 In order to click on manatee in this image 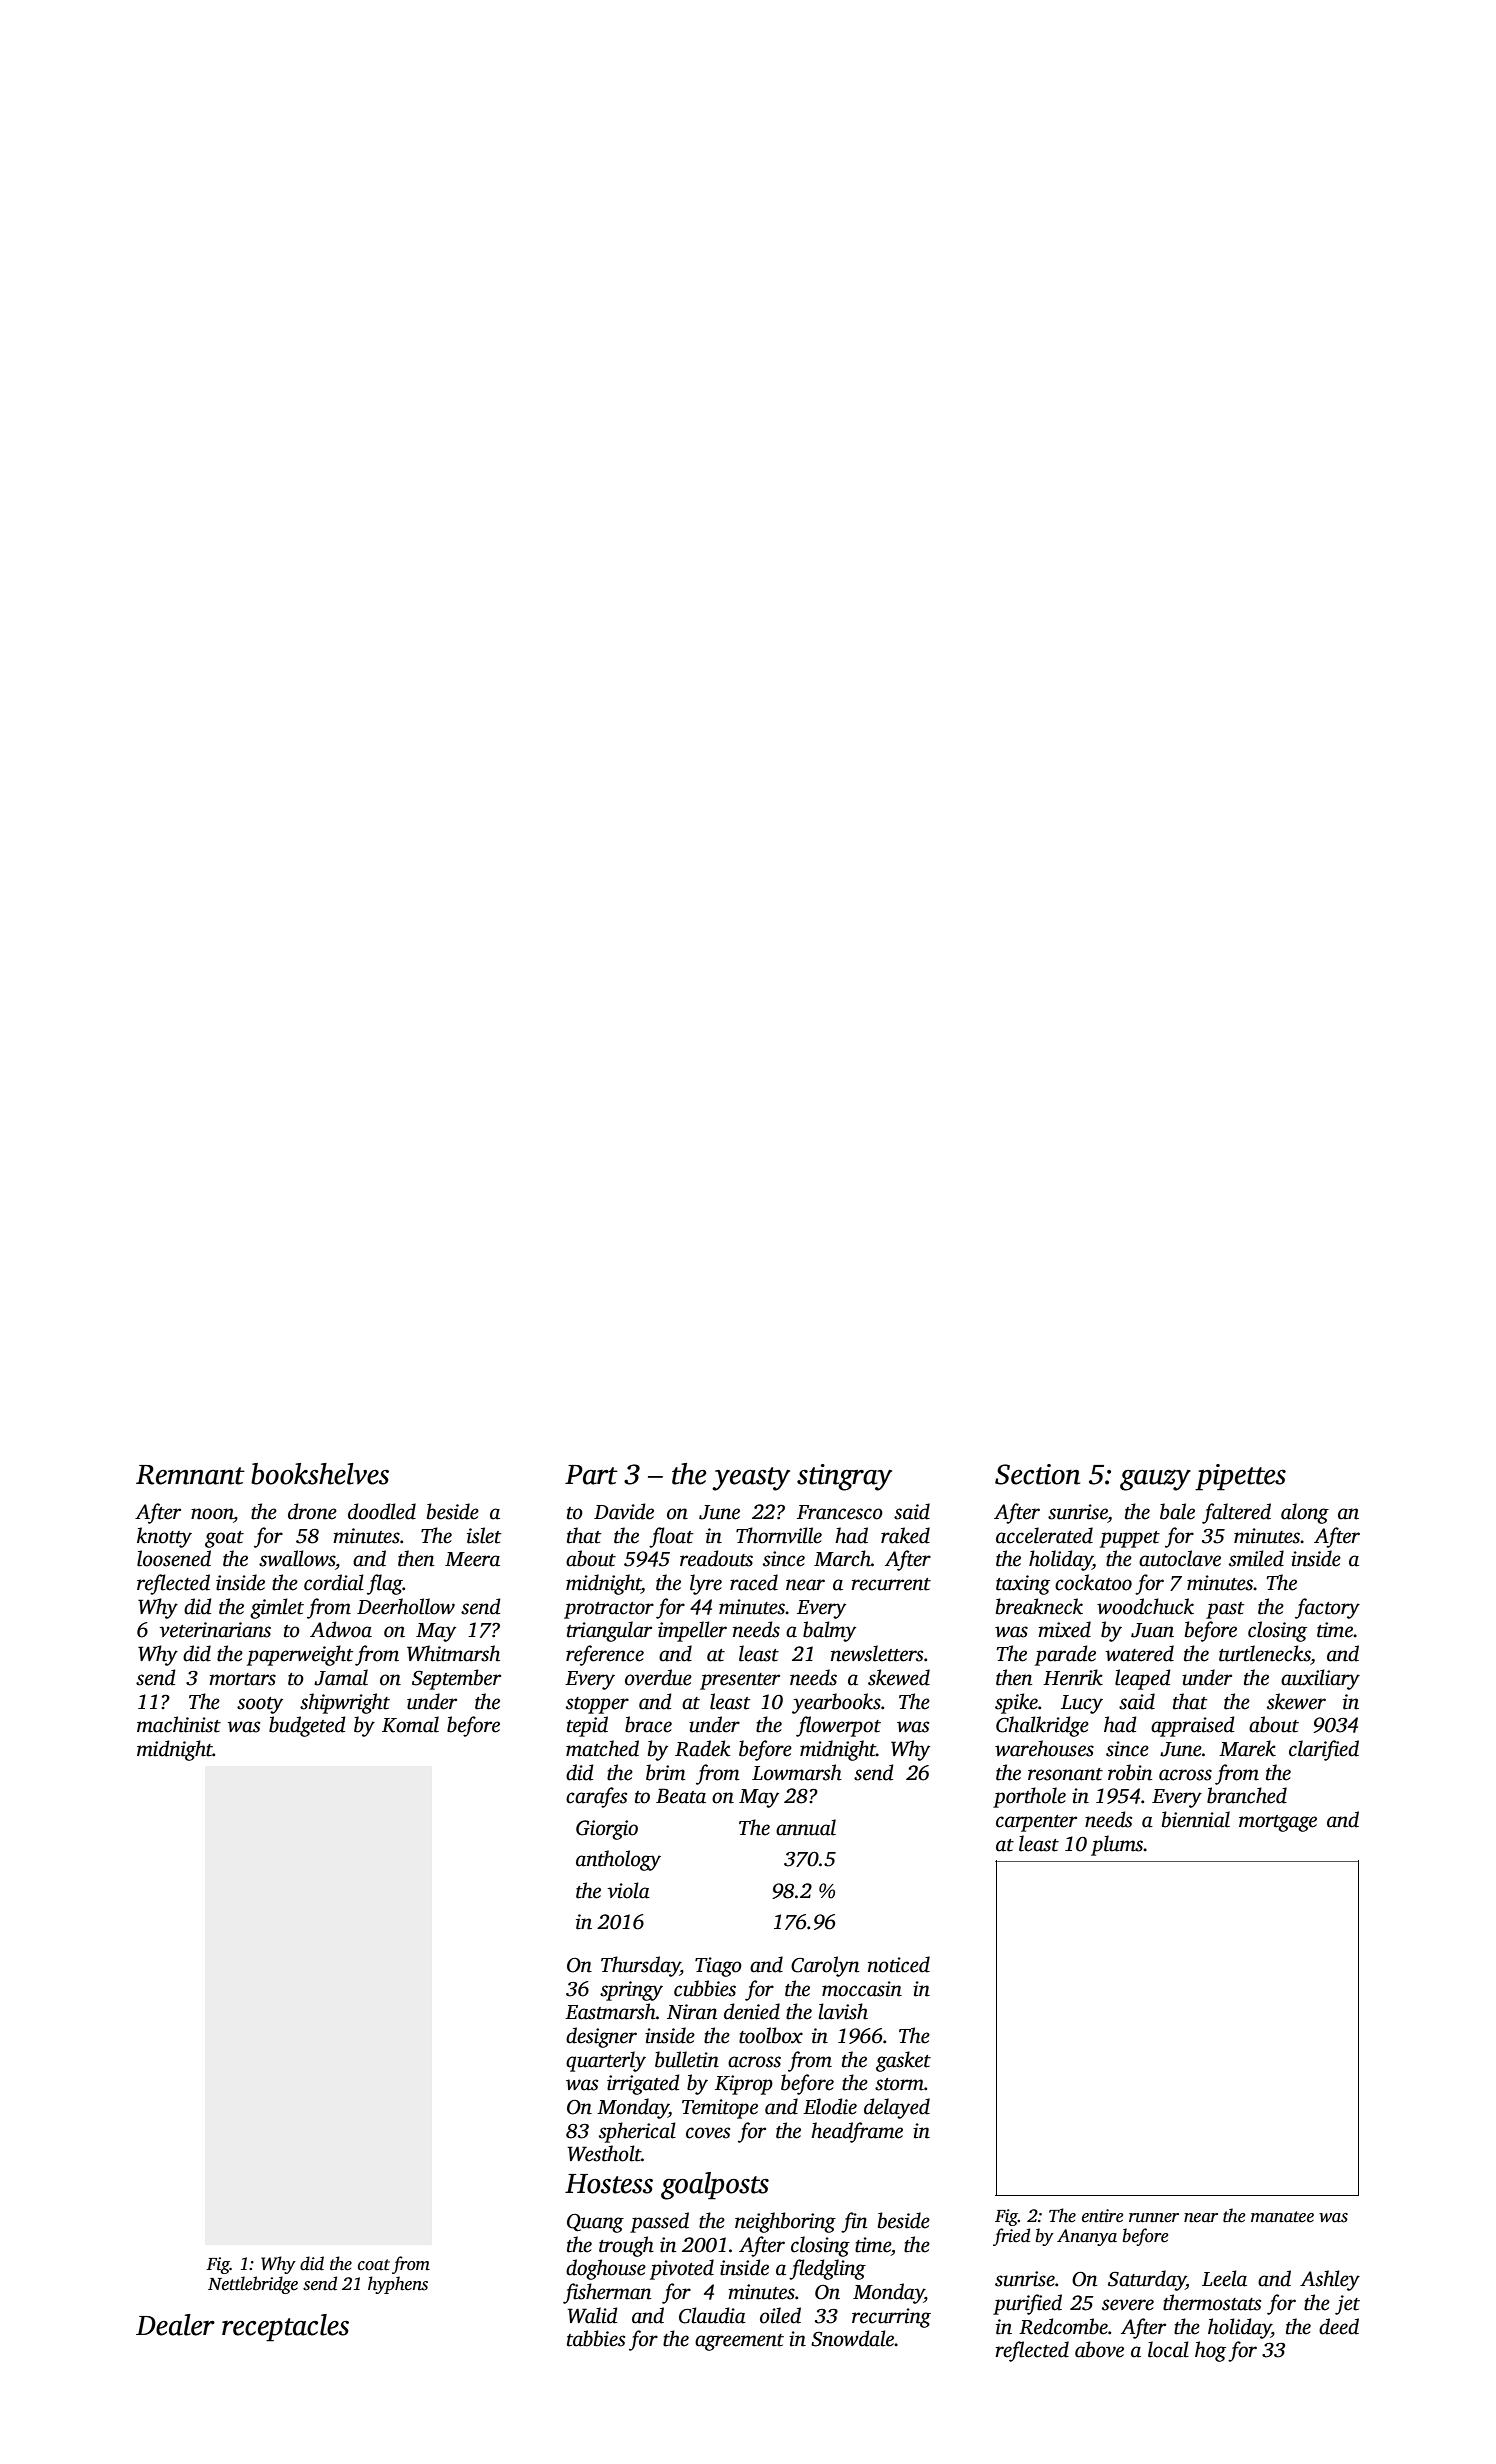, I will do `click(1282, 2217)`.
